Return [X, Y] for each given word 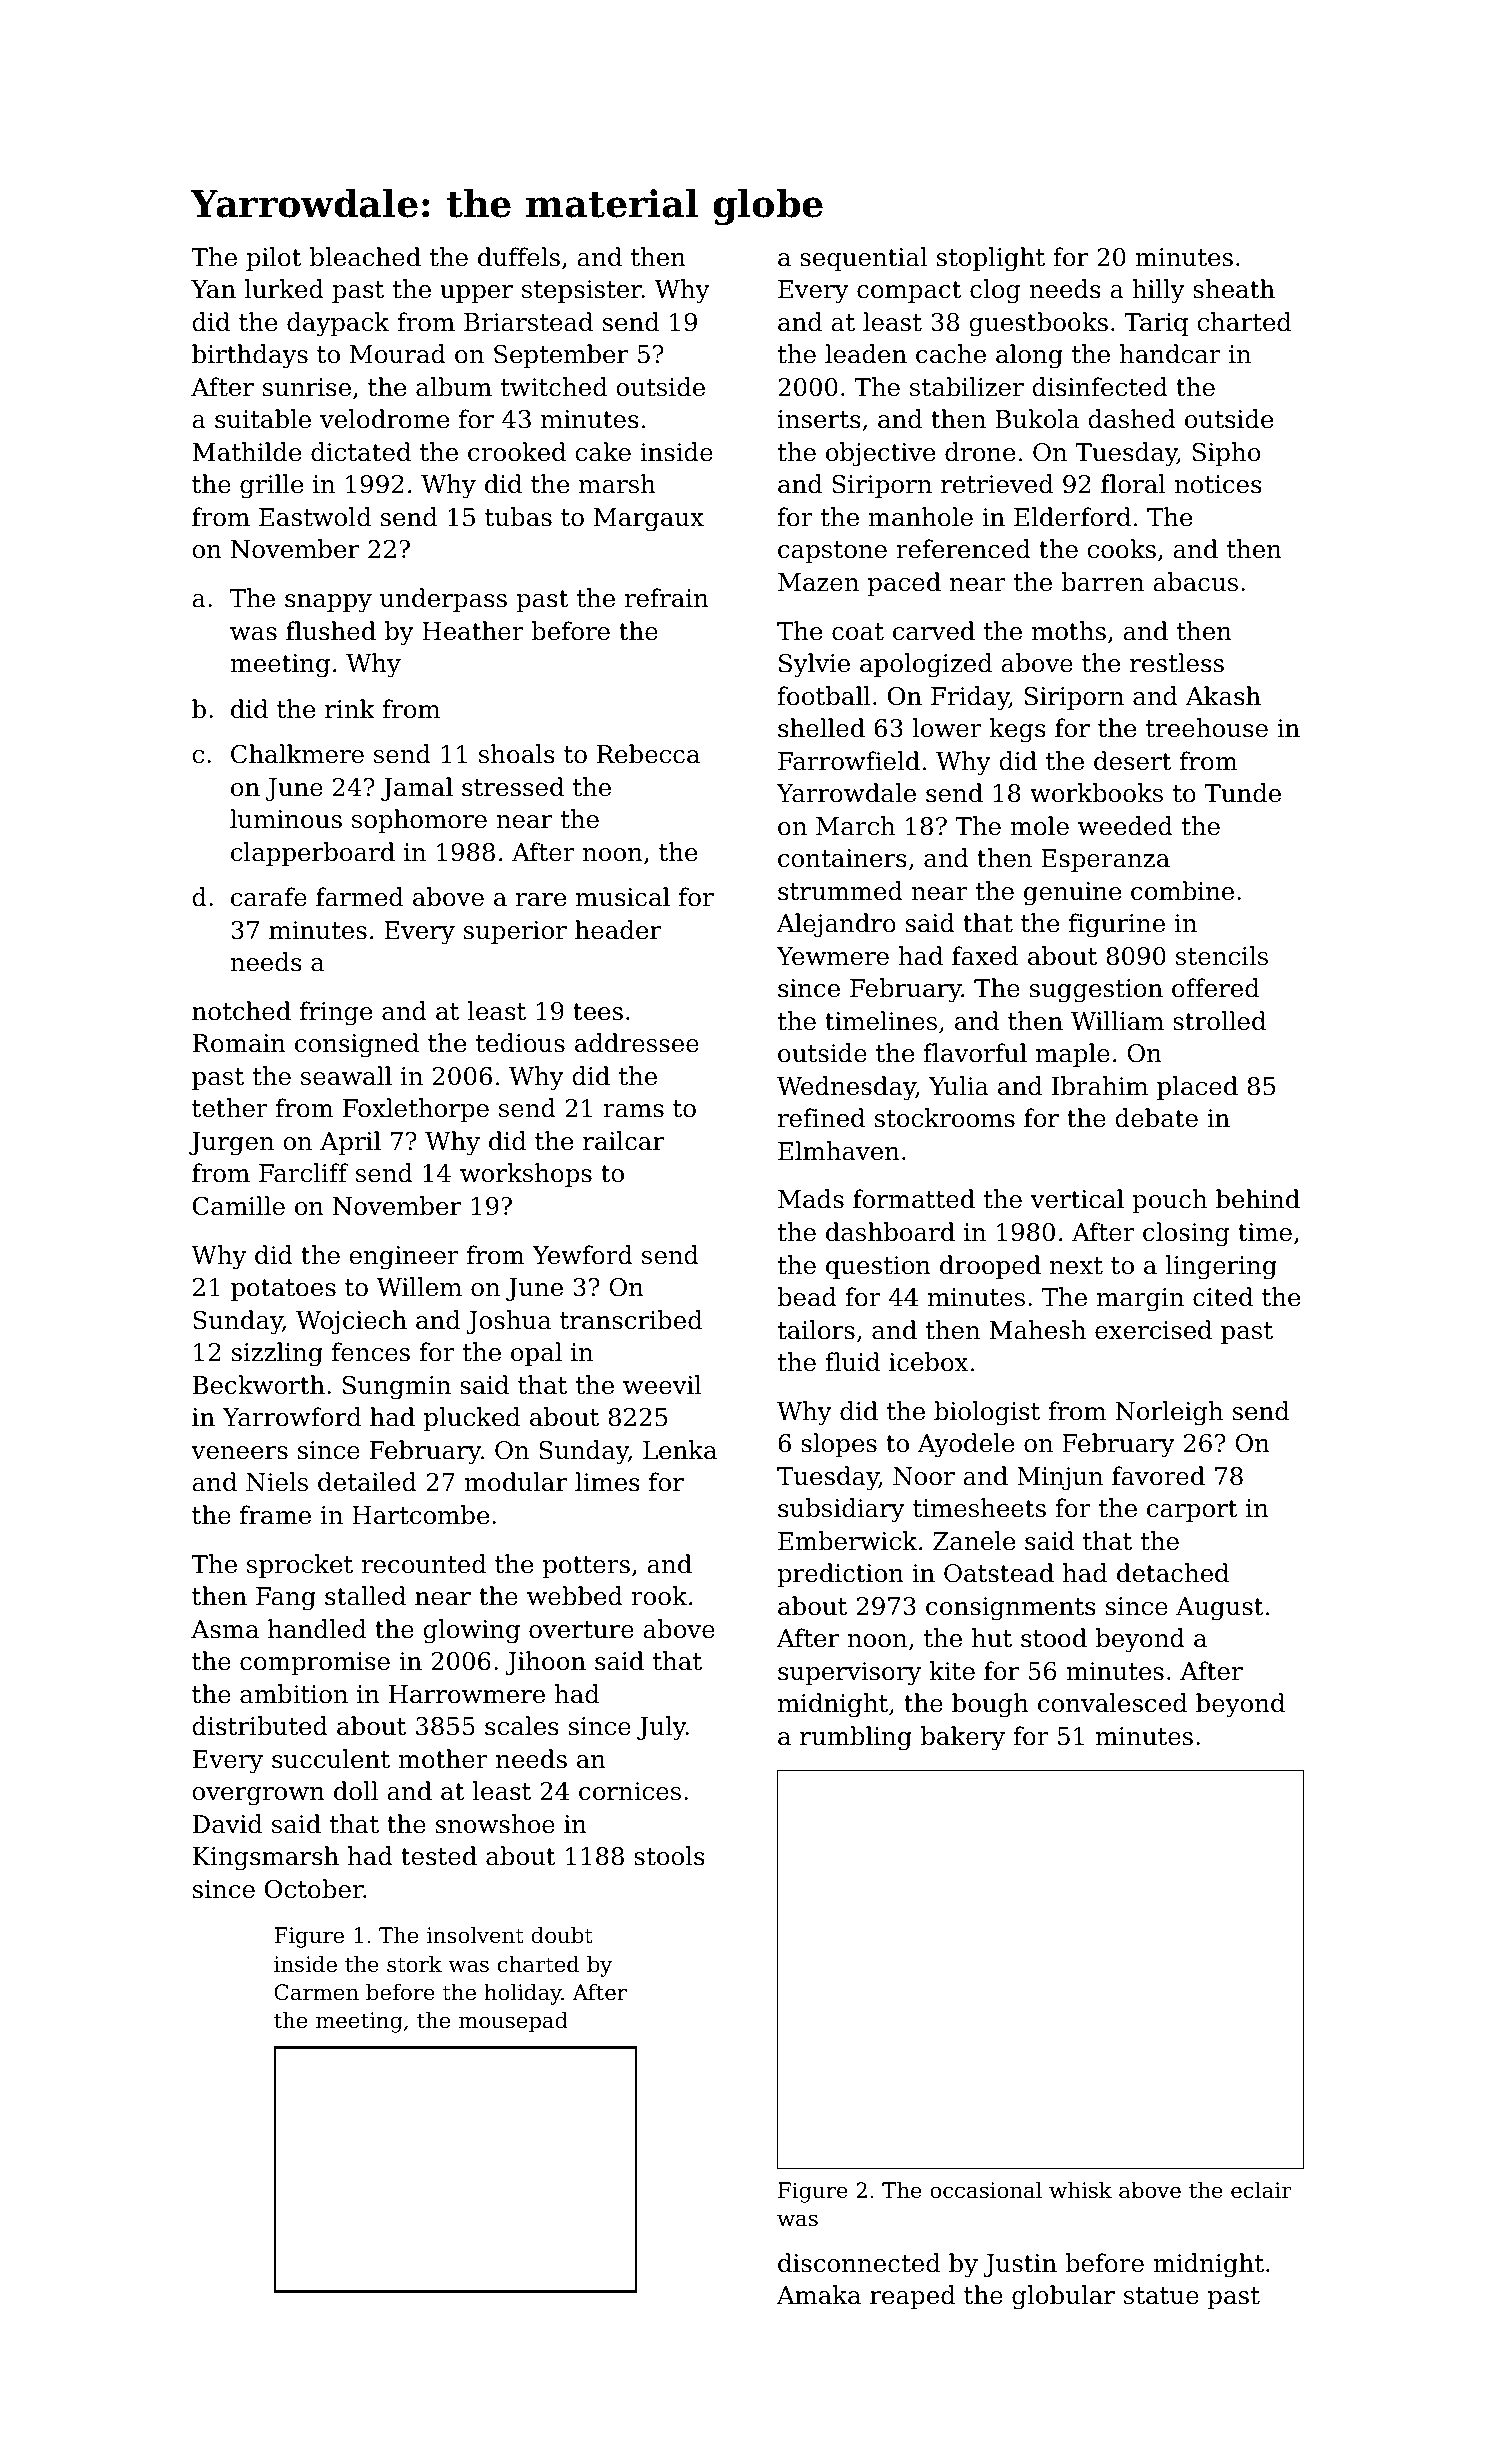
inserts [819, 419]
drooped [990, 1267]
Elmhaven [839, 1151]
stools [669, 1856]
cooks [1121, 549]
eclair [1261, 2190]
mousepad [513, 2022]
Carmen [316, 1992]
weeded [1125, 826]
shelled [821, 728]
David [227, 1824]
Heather [473, 631]
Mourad [398, 354]
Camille [239, 1206]
